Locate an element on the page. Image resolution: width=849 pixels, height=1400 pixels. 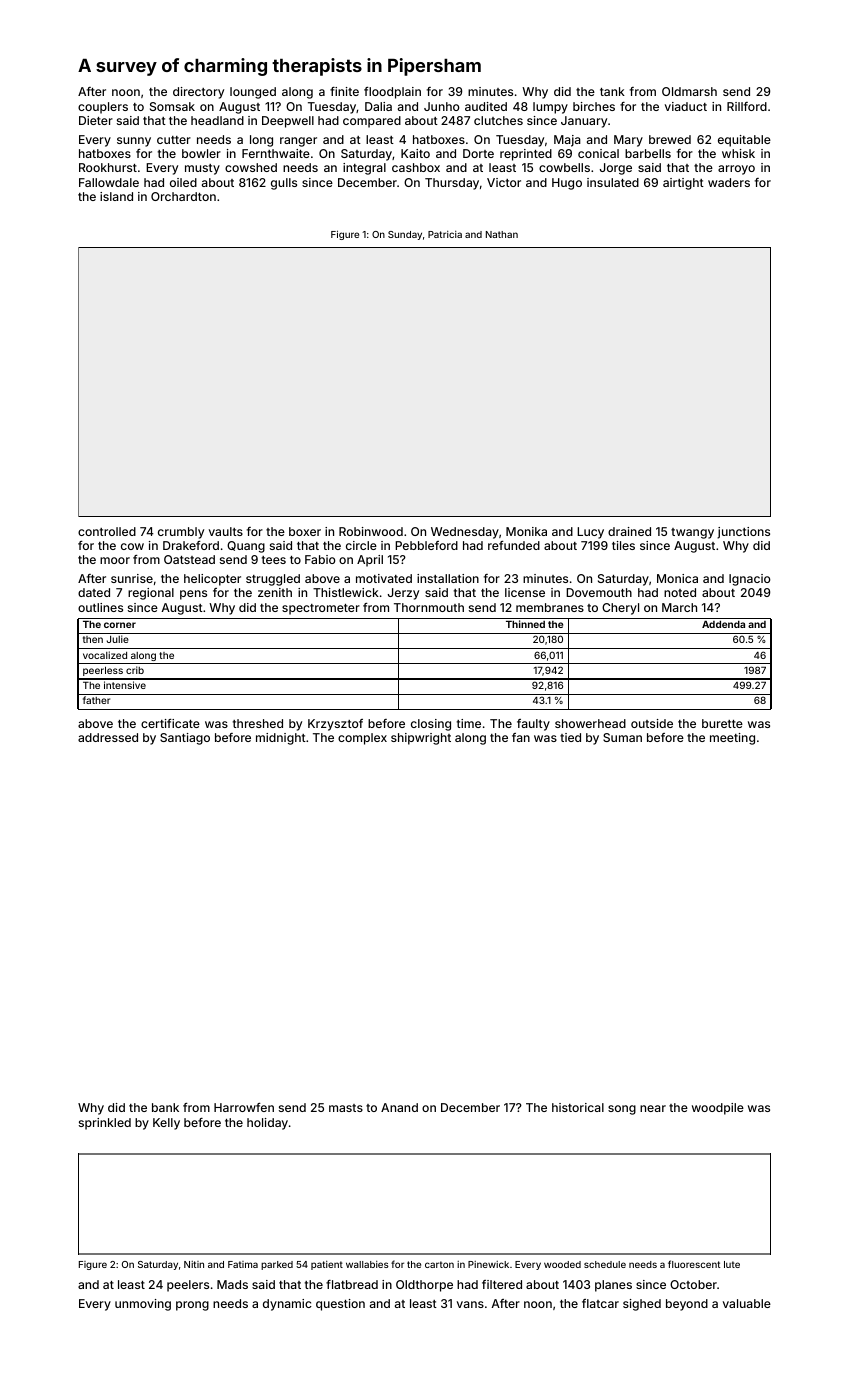
Ignacio is located at coordinates (749, 580).
